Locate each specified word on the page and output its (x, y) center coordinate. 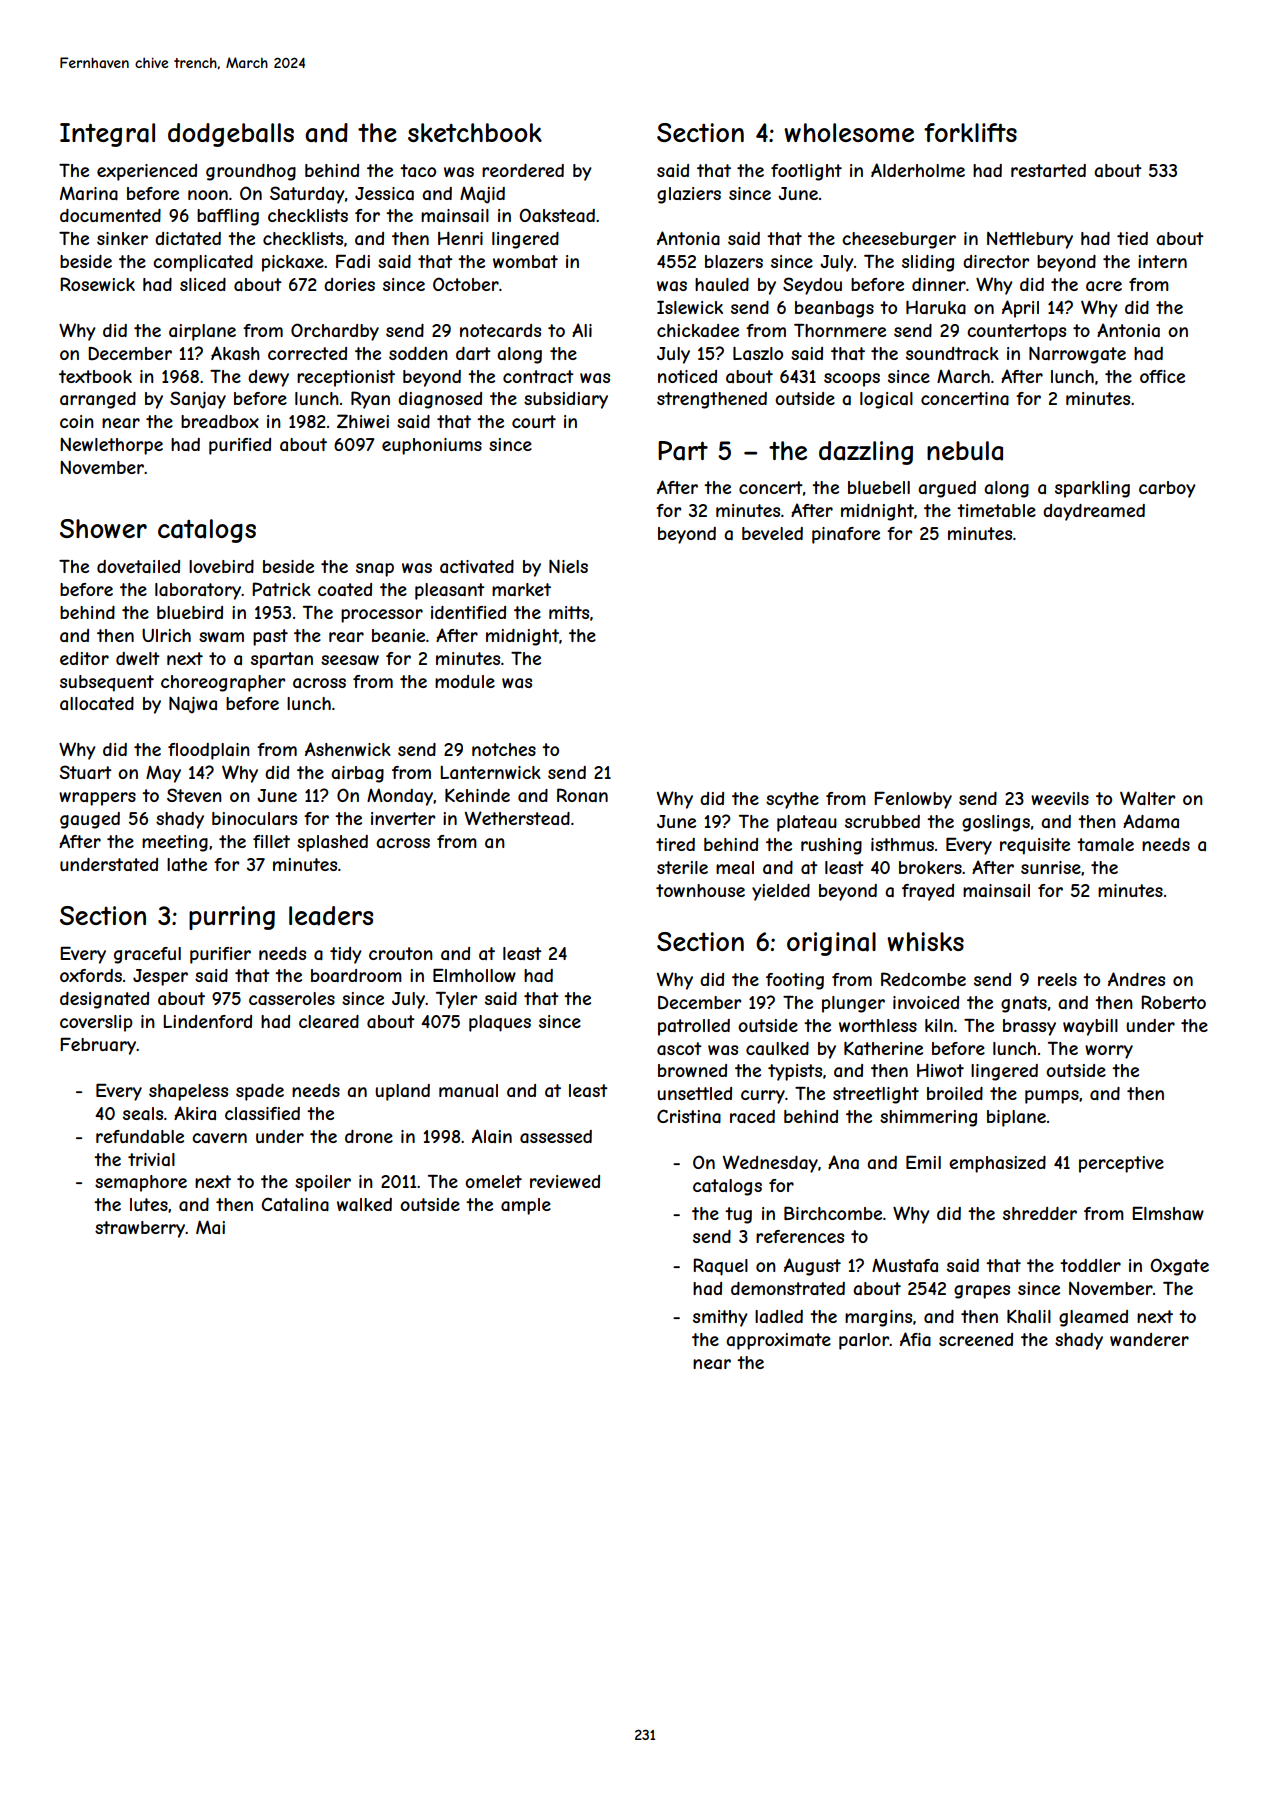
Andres (1136, 979)
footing (795, 981)
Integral (107, 135)
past (270, 637)
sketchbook (475, 132)
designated (104, 1000)
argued (947, 489)
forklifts (970, 132)
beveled (772, 533)
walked (364, 1204)
